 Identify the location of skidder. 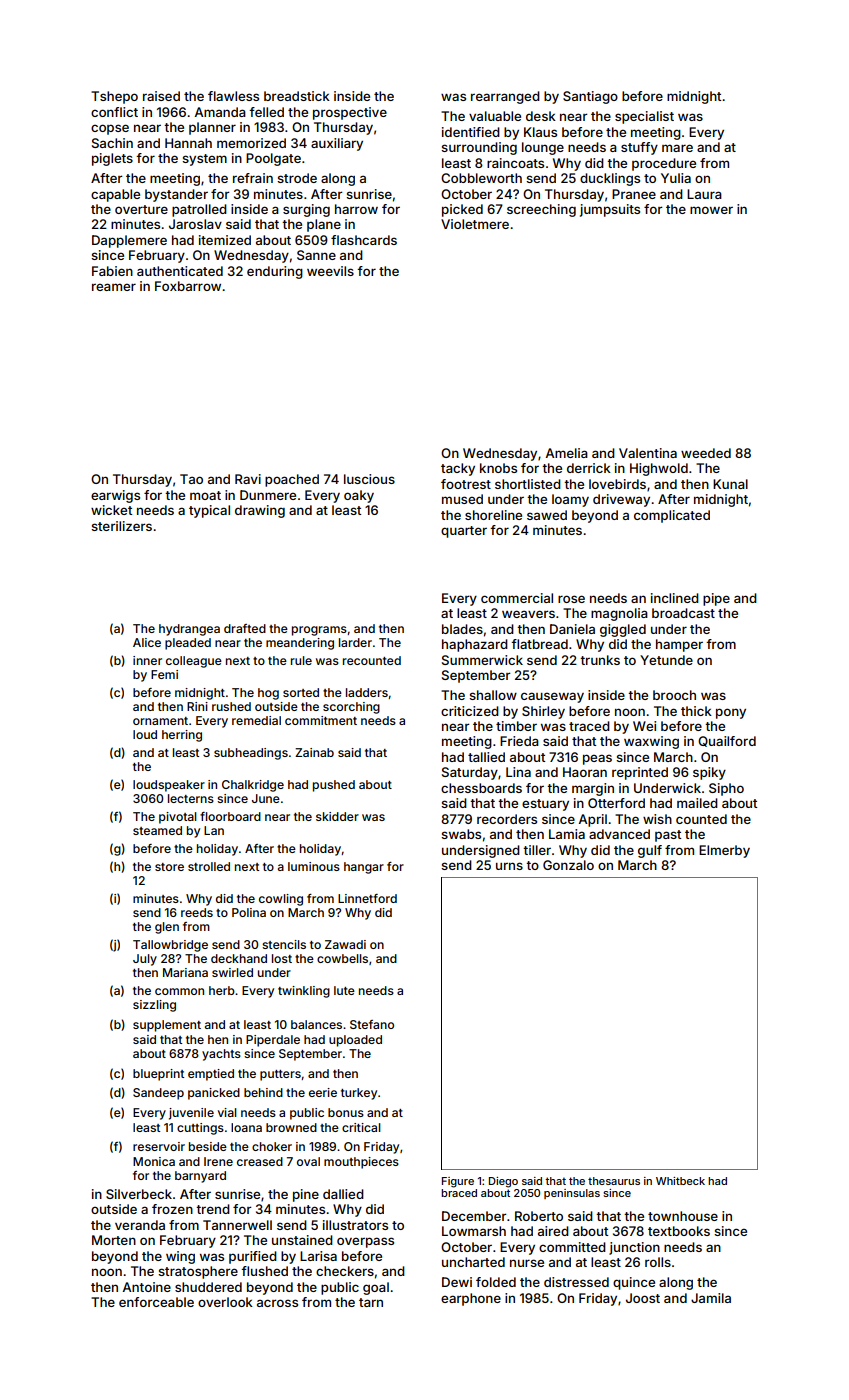
(337, 816).
